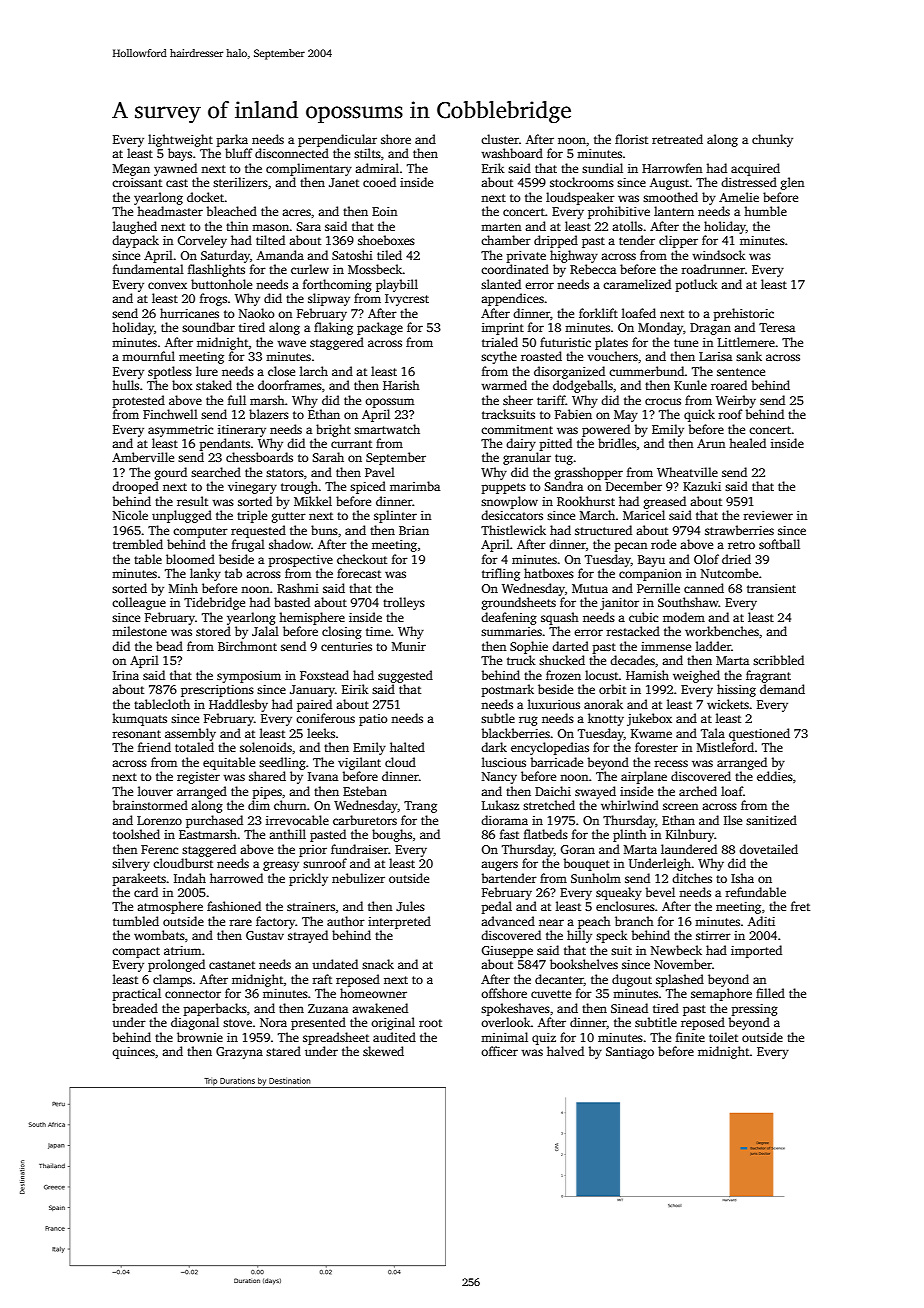 Image resolution: width=924 pixels, height=1308 pixels. What do you see at coordinates (139, 603) in the page?
I see `colleague` at bounding box center [139, 603].
